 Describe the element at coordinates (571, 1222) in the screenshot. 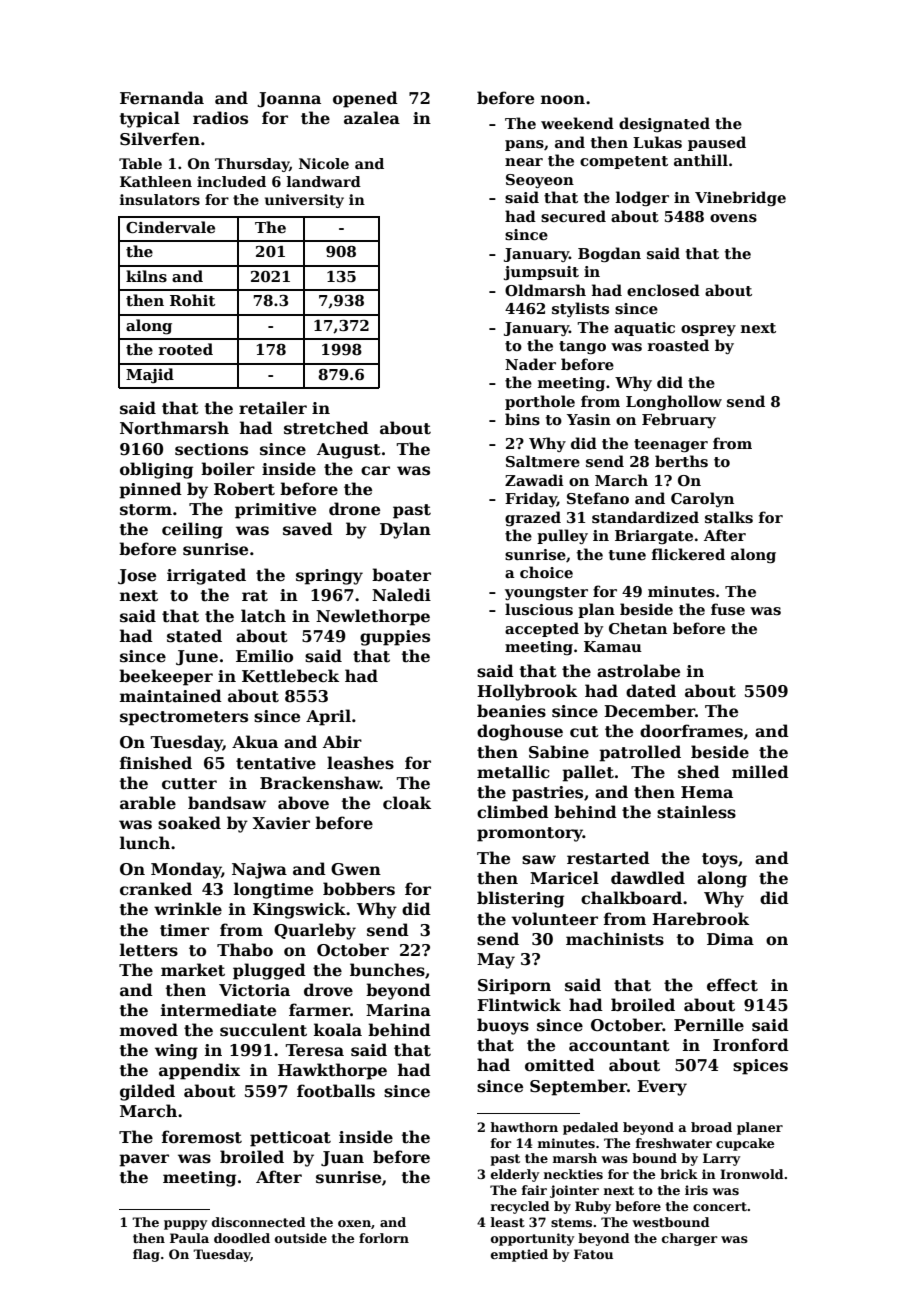

I see `stems` at that location.
